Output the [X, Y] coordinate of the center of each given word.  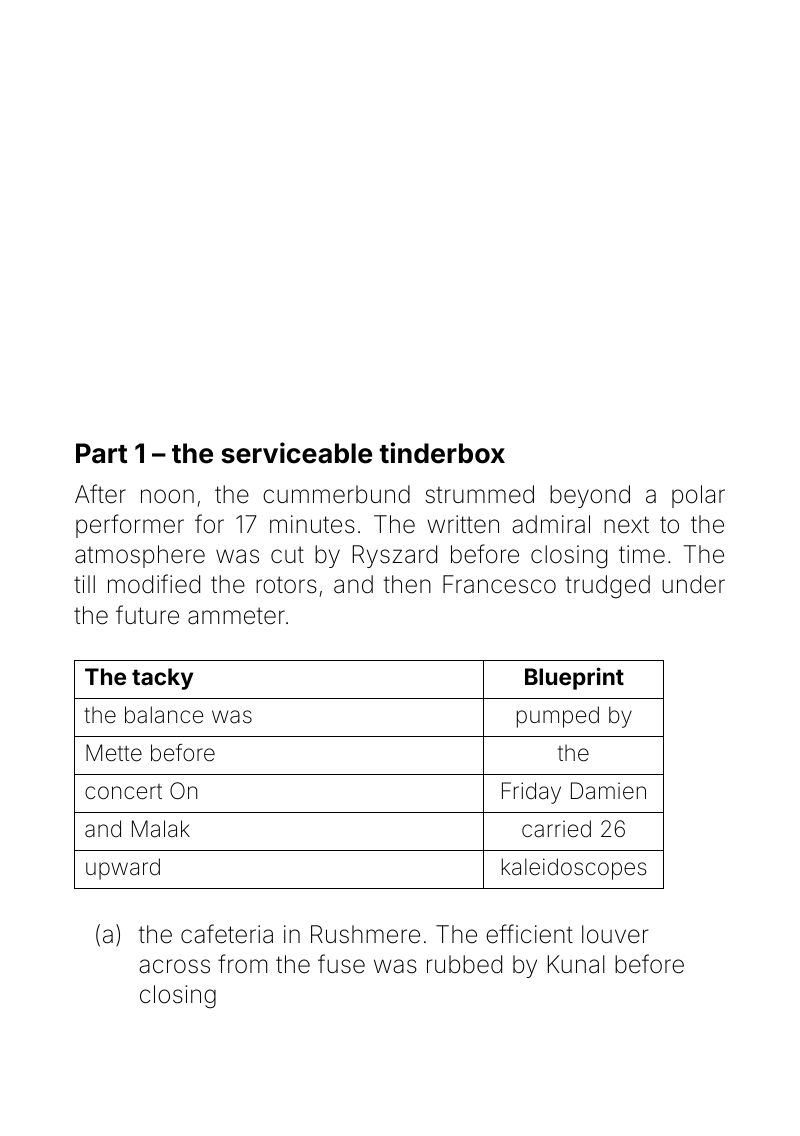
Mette [114, 753]
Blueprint [574, 678]
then [407, 584]
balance [164, 715]
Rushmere [365, 934]
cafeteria [227, 934]
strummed [479, 494]
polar [698, 496]
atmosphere [140, 556]
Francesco [499, 584]
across [174, 966]
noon [167, 496]
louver [615, 934]
